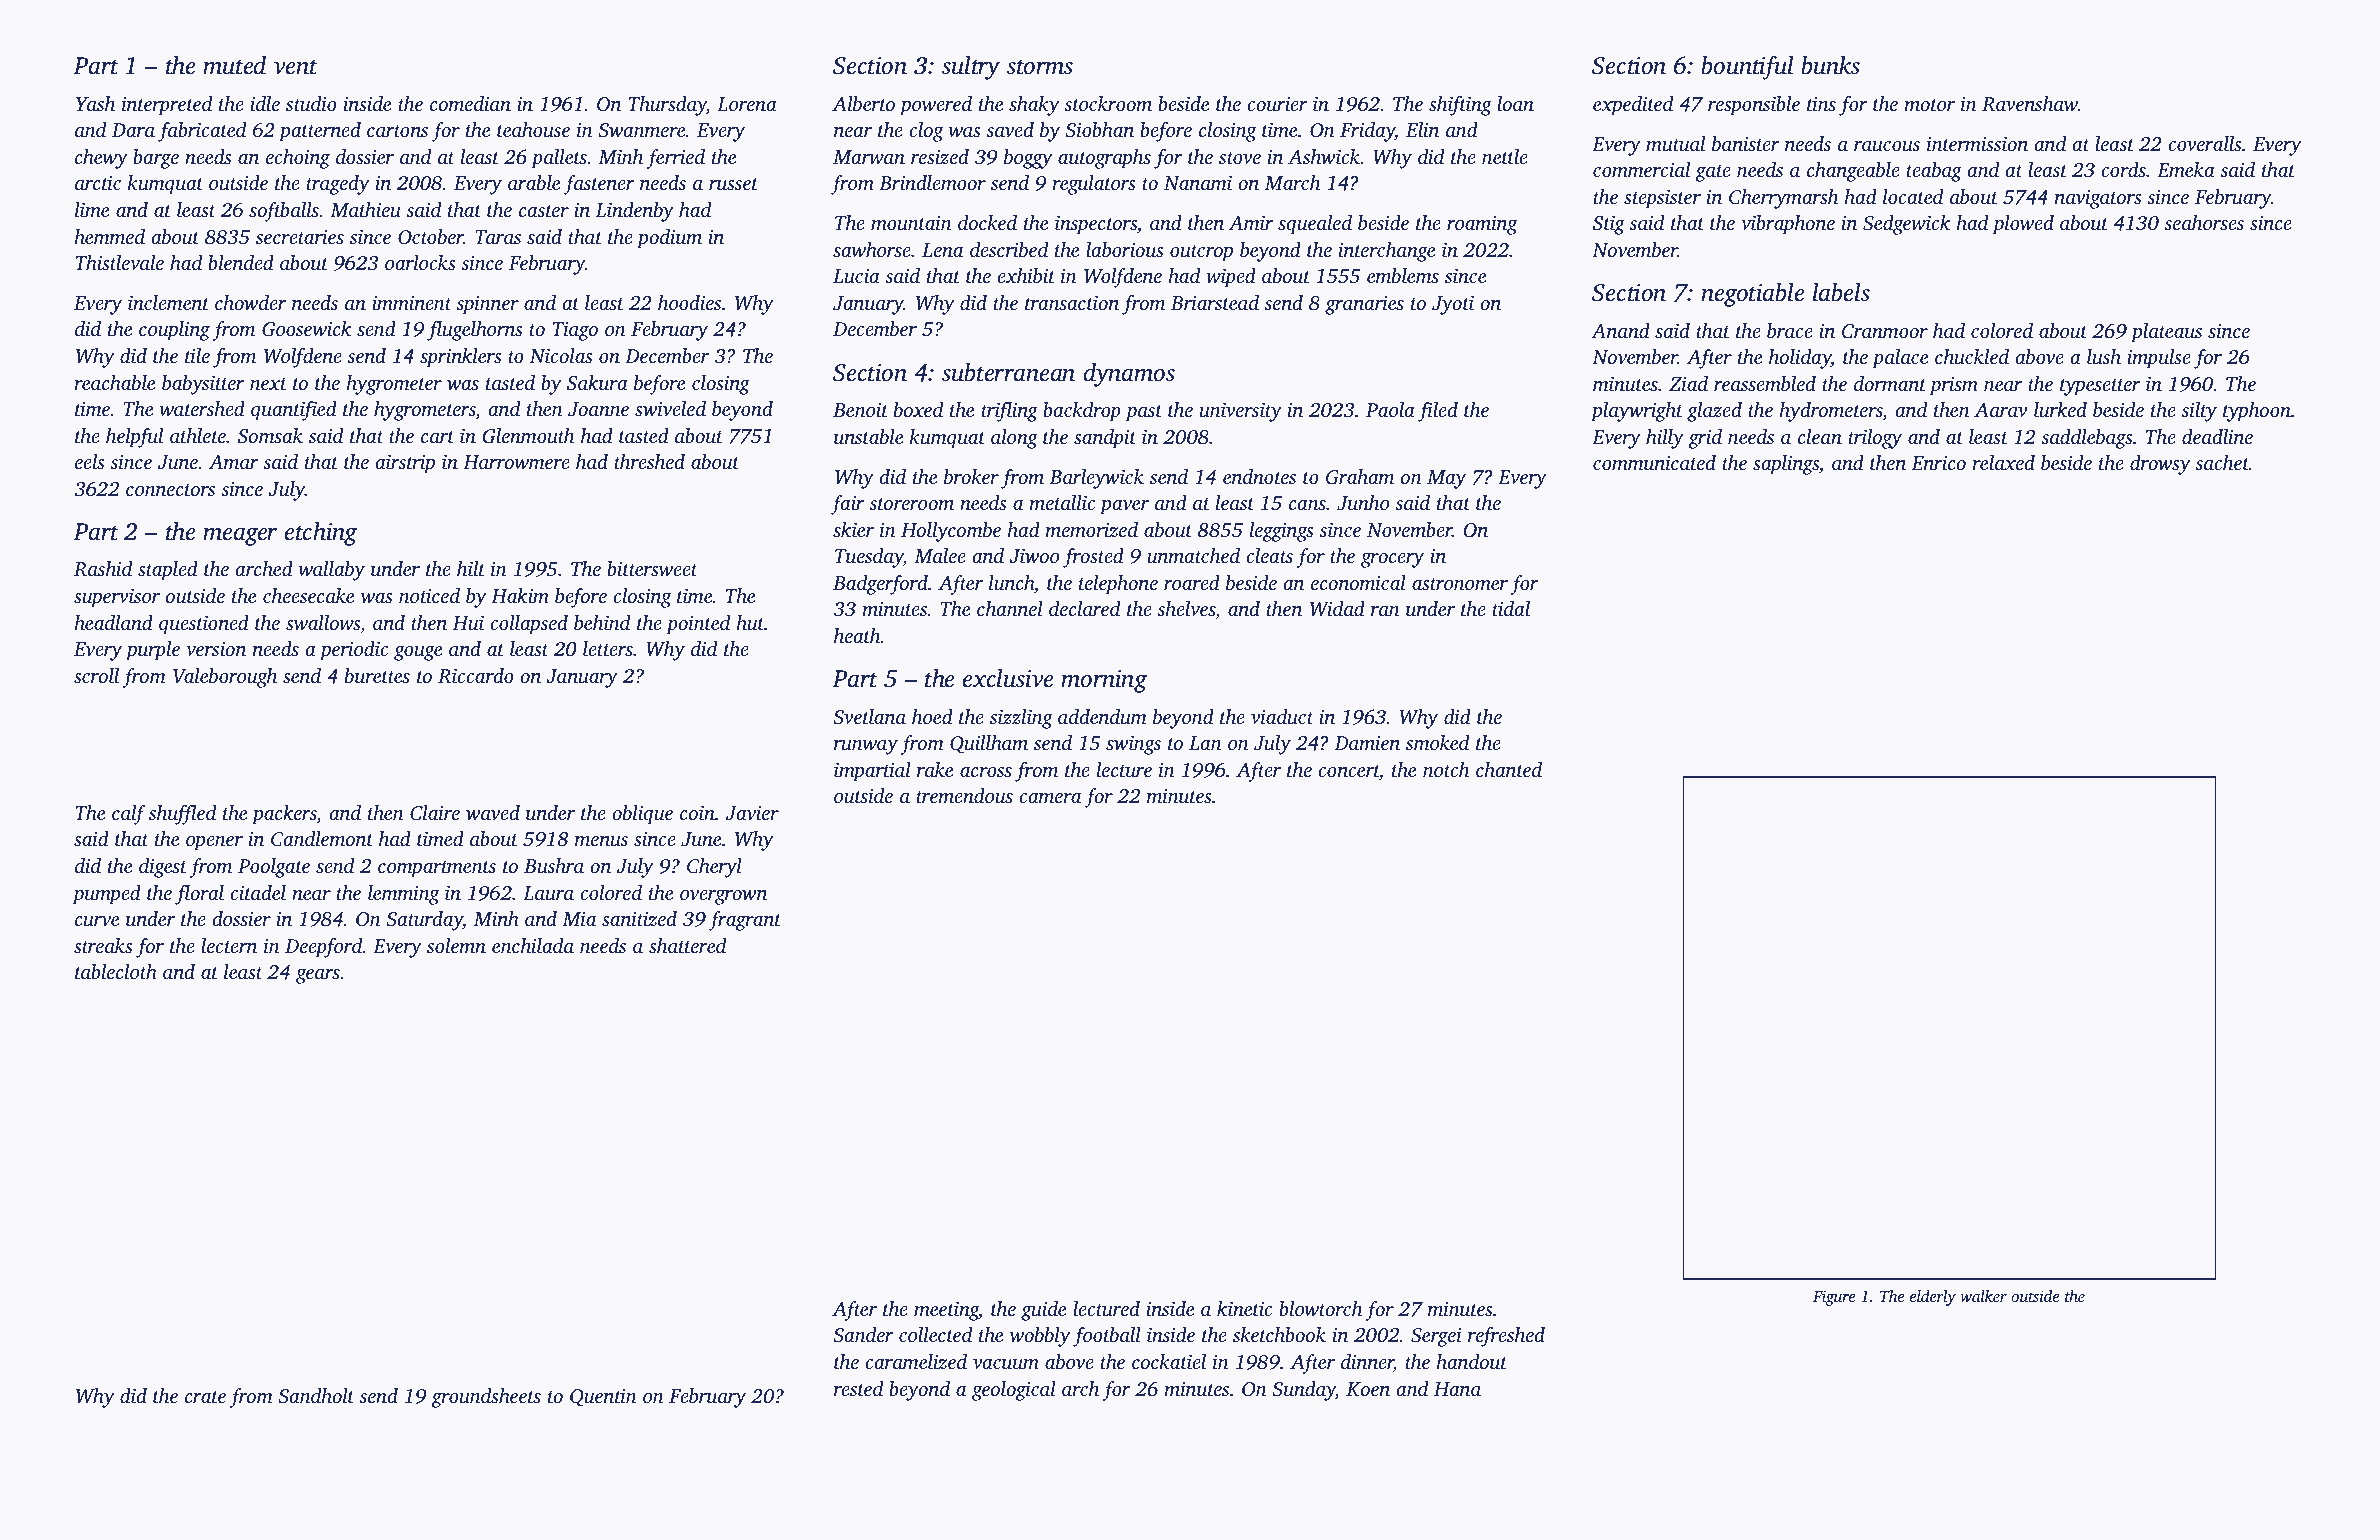  What do you see at coordinates (1511, 608) in the screenshot?
I see `tidal` at bounding box center [1511, 608].
